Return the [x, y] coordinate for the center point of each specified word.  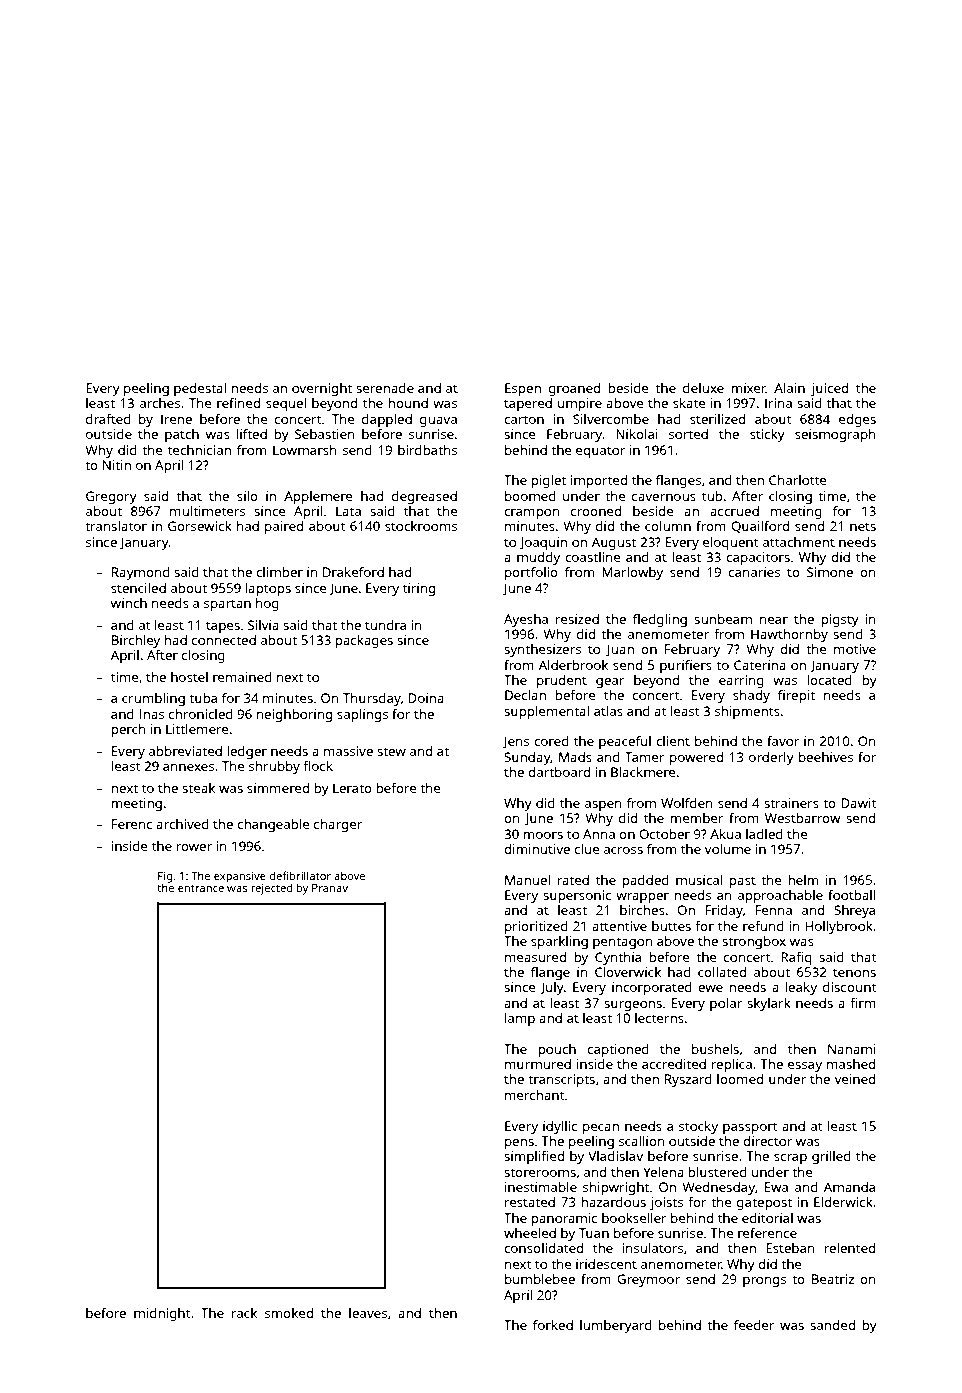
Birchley [136, 641]
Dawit [858, 803]
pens [519, 1144]
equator [601, 452]
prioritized [536, 927]
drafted [108, 419]
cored [551, 741]
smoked [289, 1313]
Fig [165, 877]
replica [732, 1065]
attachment [799, 542]
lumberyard [616, 1326]
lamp [520, 1019]
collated [722, 972]
